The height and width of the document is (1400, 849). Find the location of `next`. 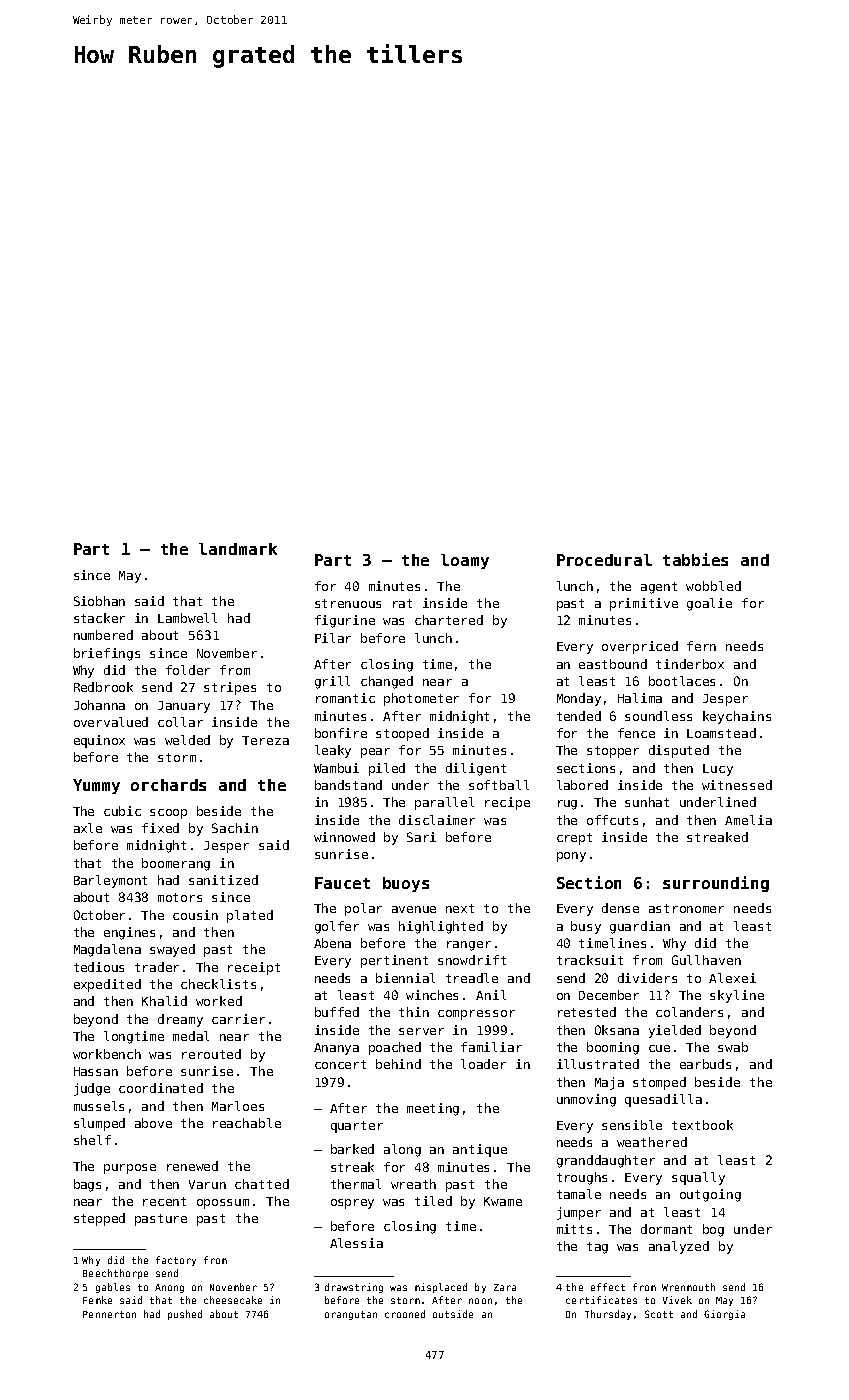

next is located at coordinates (460, 908).
